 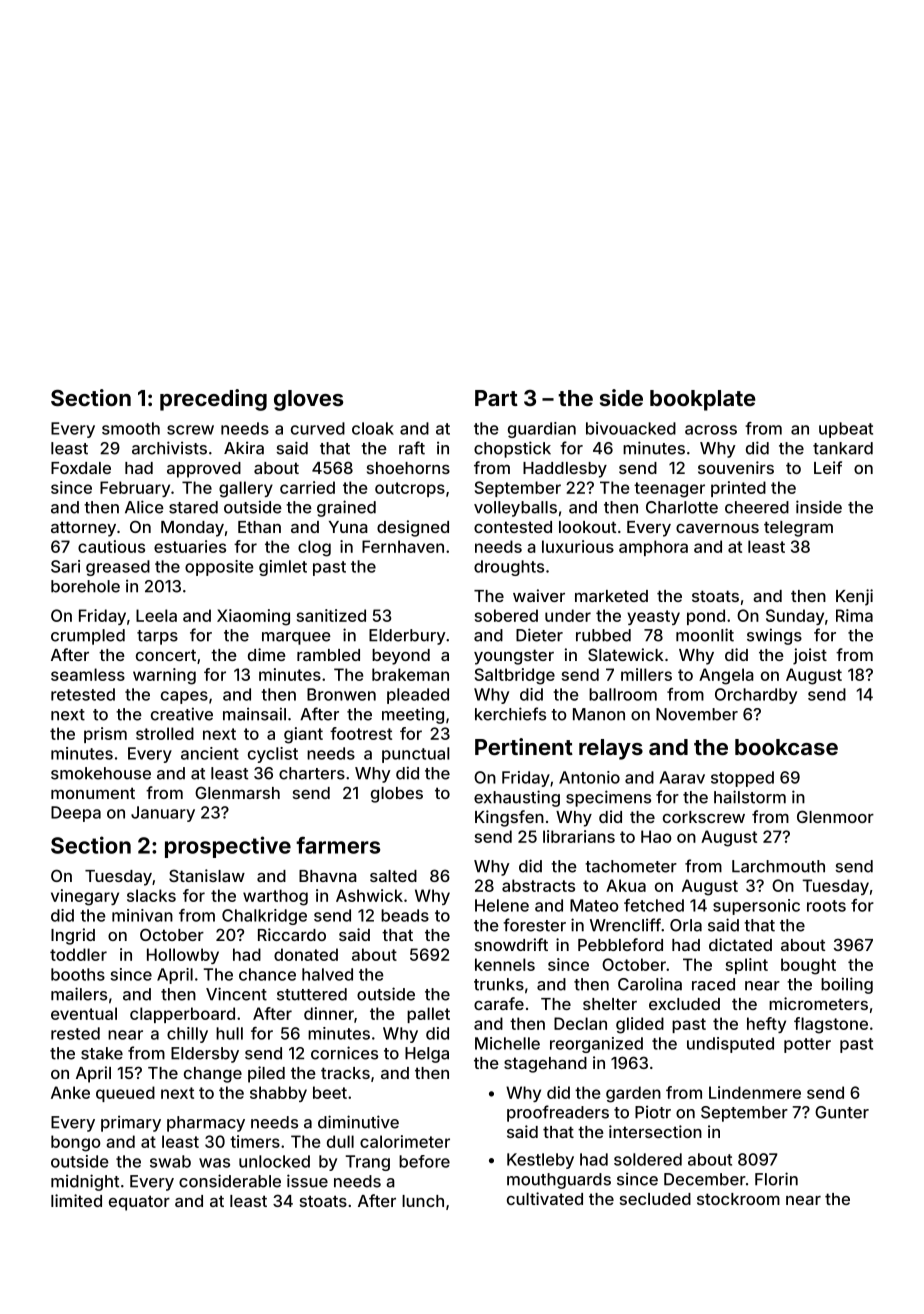 What do you see at coordinates (88, 674) in the screenshot?
I see `seamless` at bounding box center [88, 674].
